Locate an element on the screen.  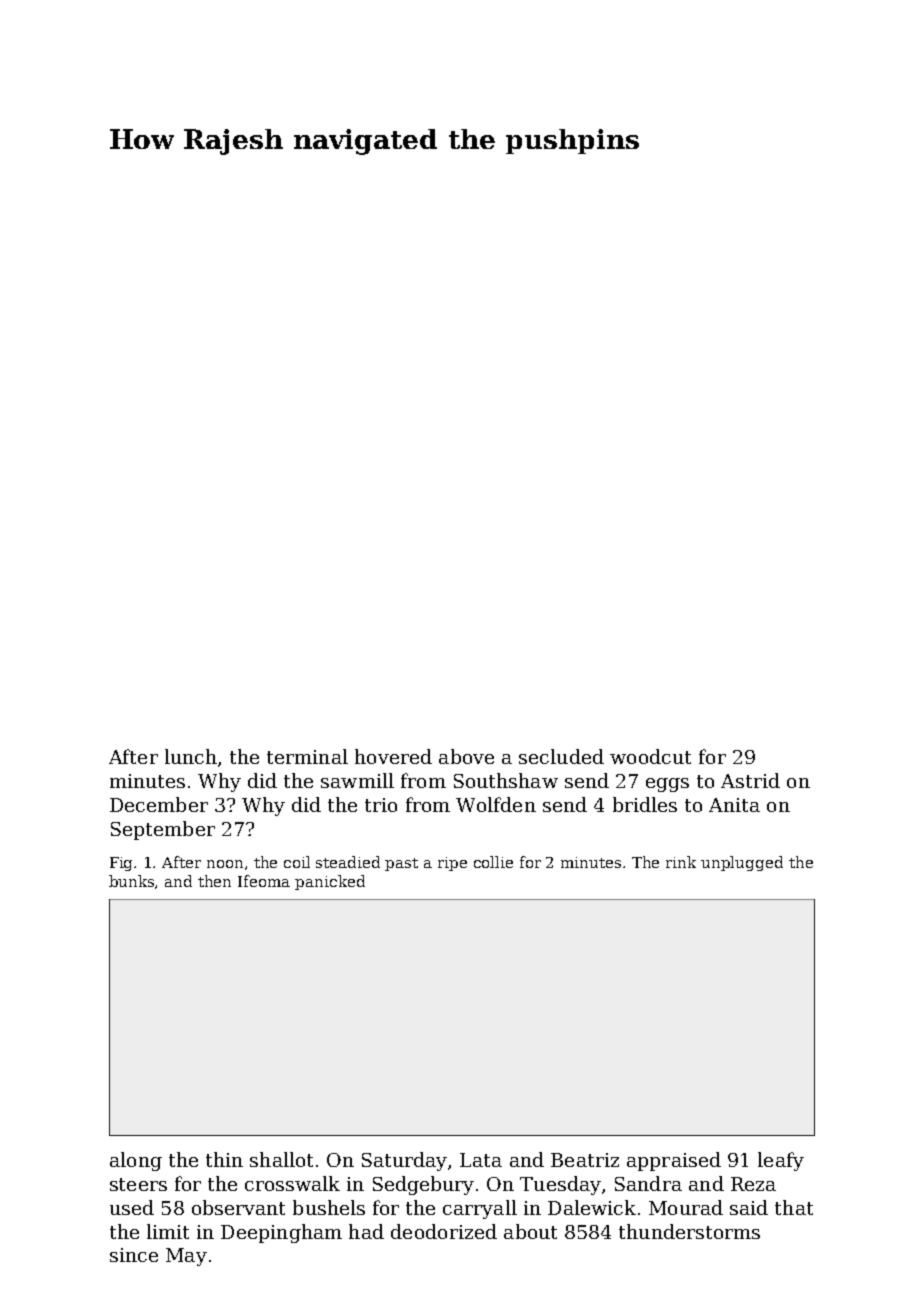
Reza is located at coordinates (753, 1184).
